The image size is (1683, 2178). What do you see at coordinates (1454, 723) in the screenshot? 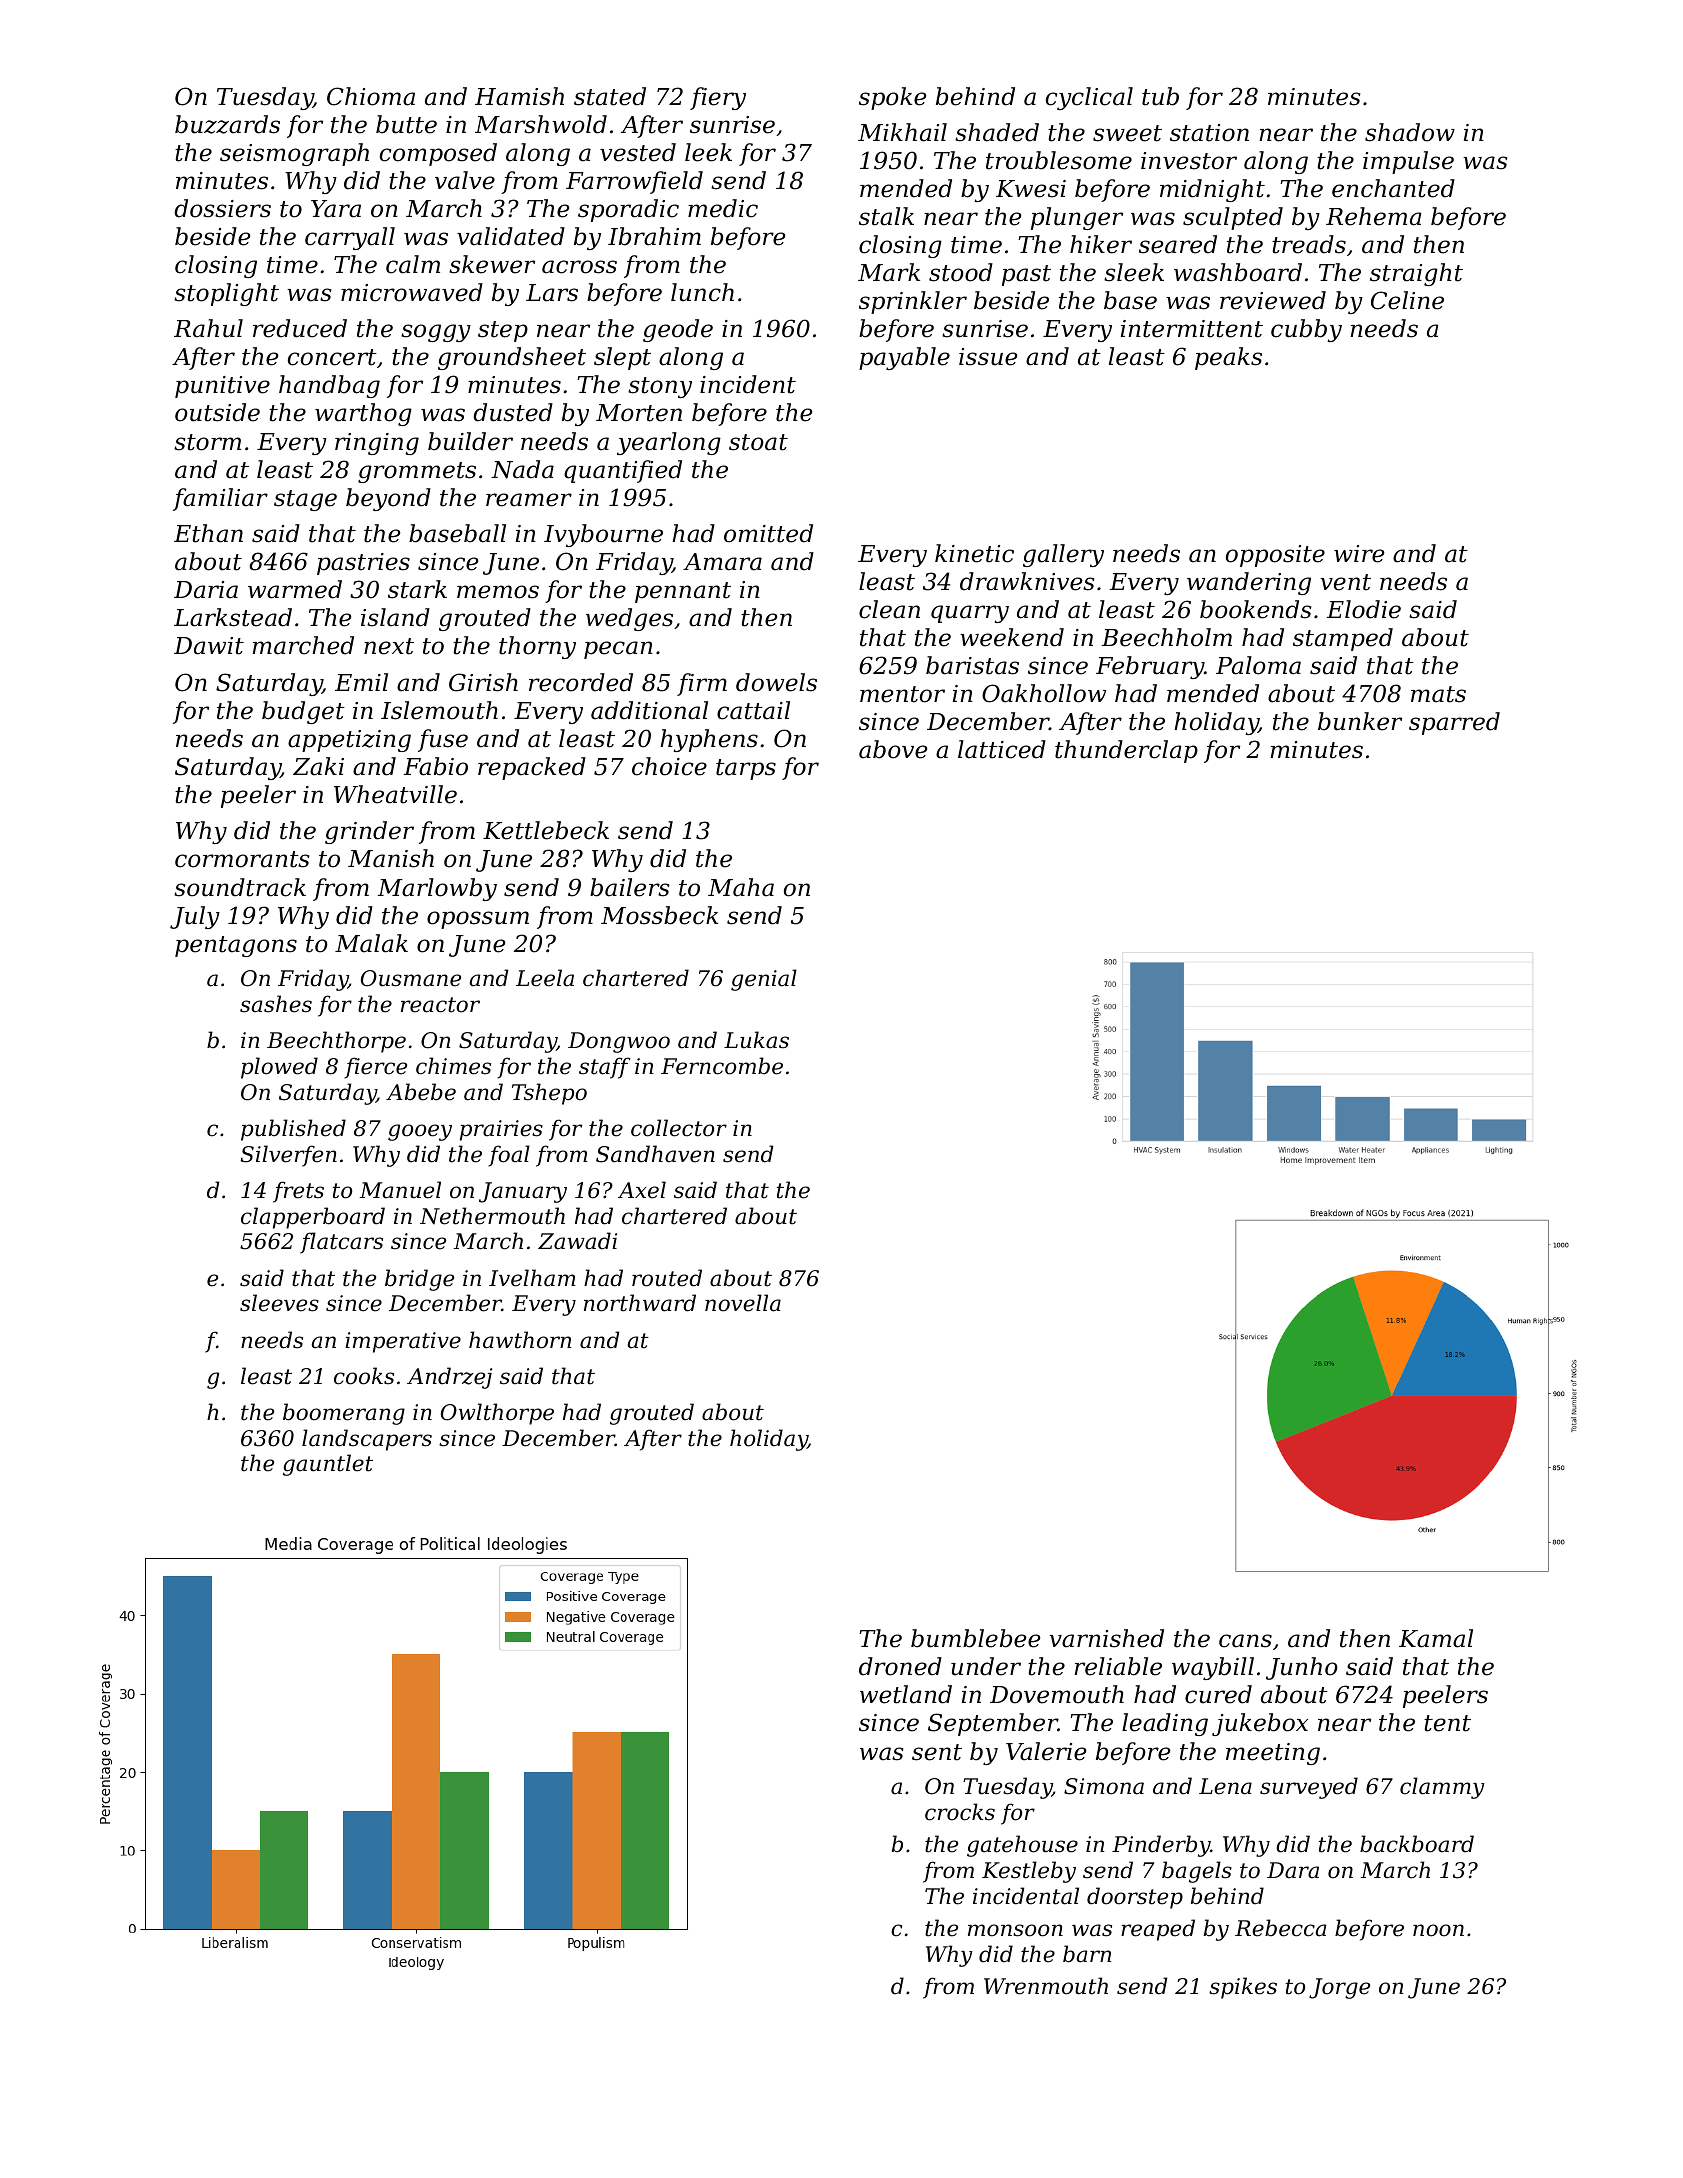
I see `sparred` at bounding box center [1454, 723].
